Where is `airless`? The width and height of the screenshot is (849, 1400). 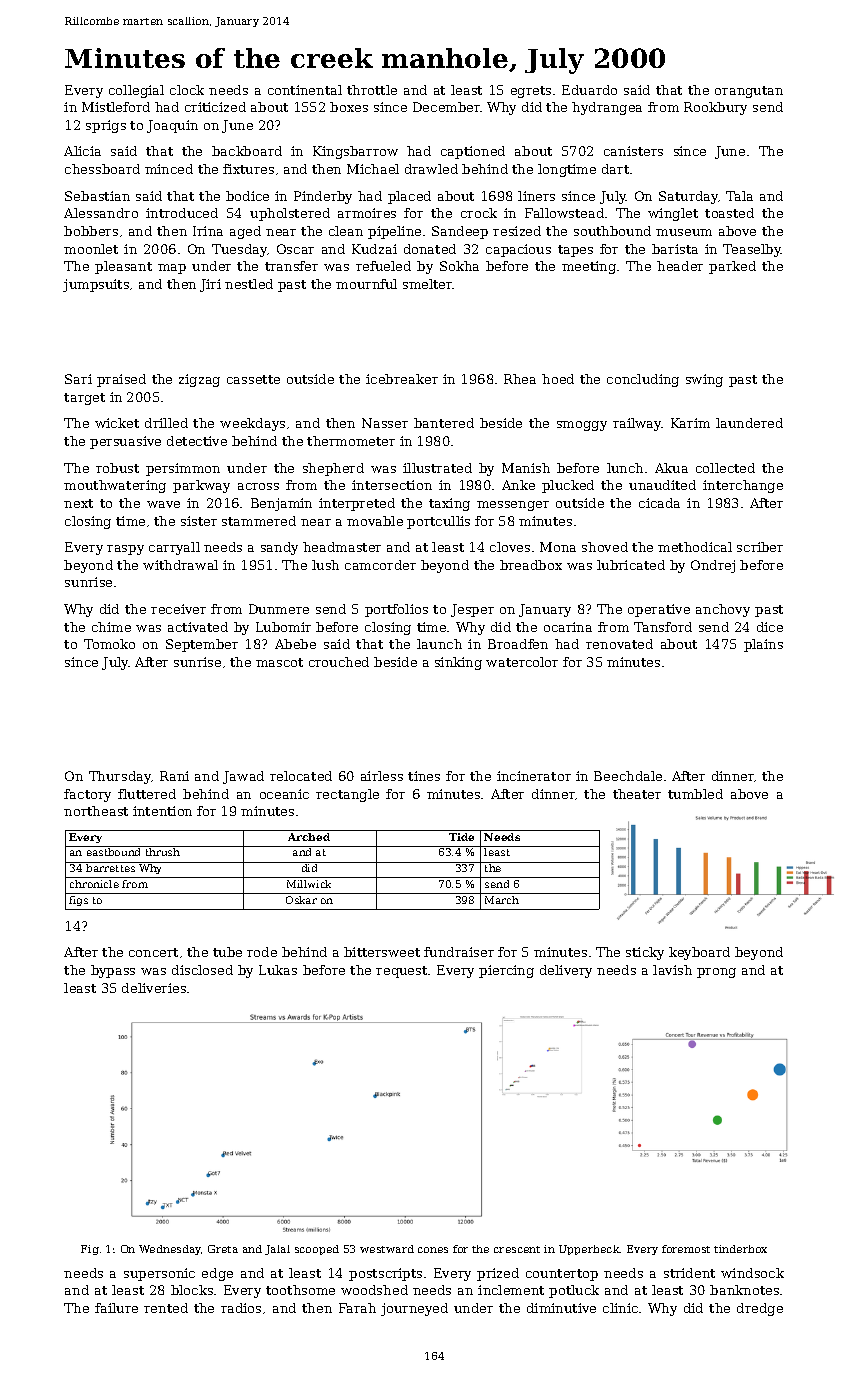
airless is located at coordinates (382, 776).
